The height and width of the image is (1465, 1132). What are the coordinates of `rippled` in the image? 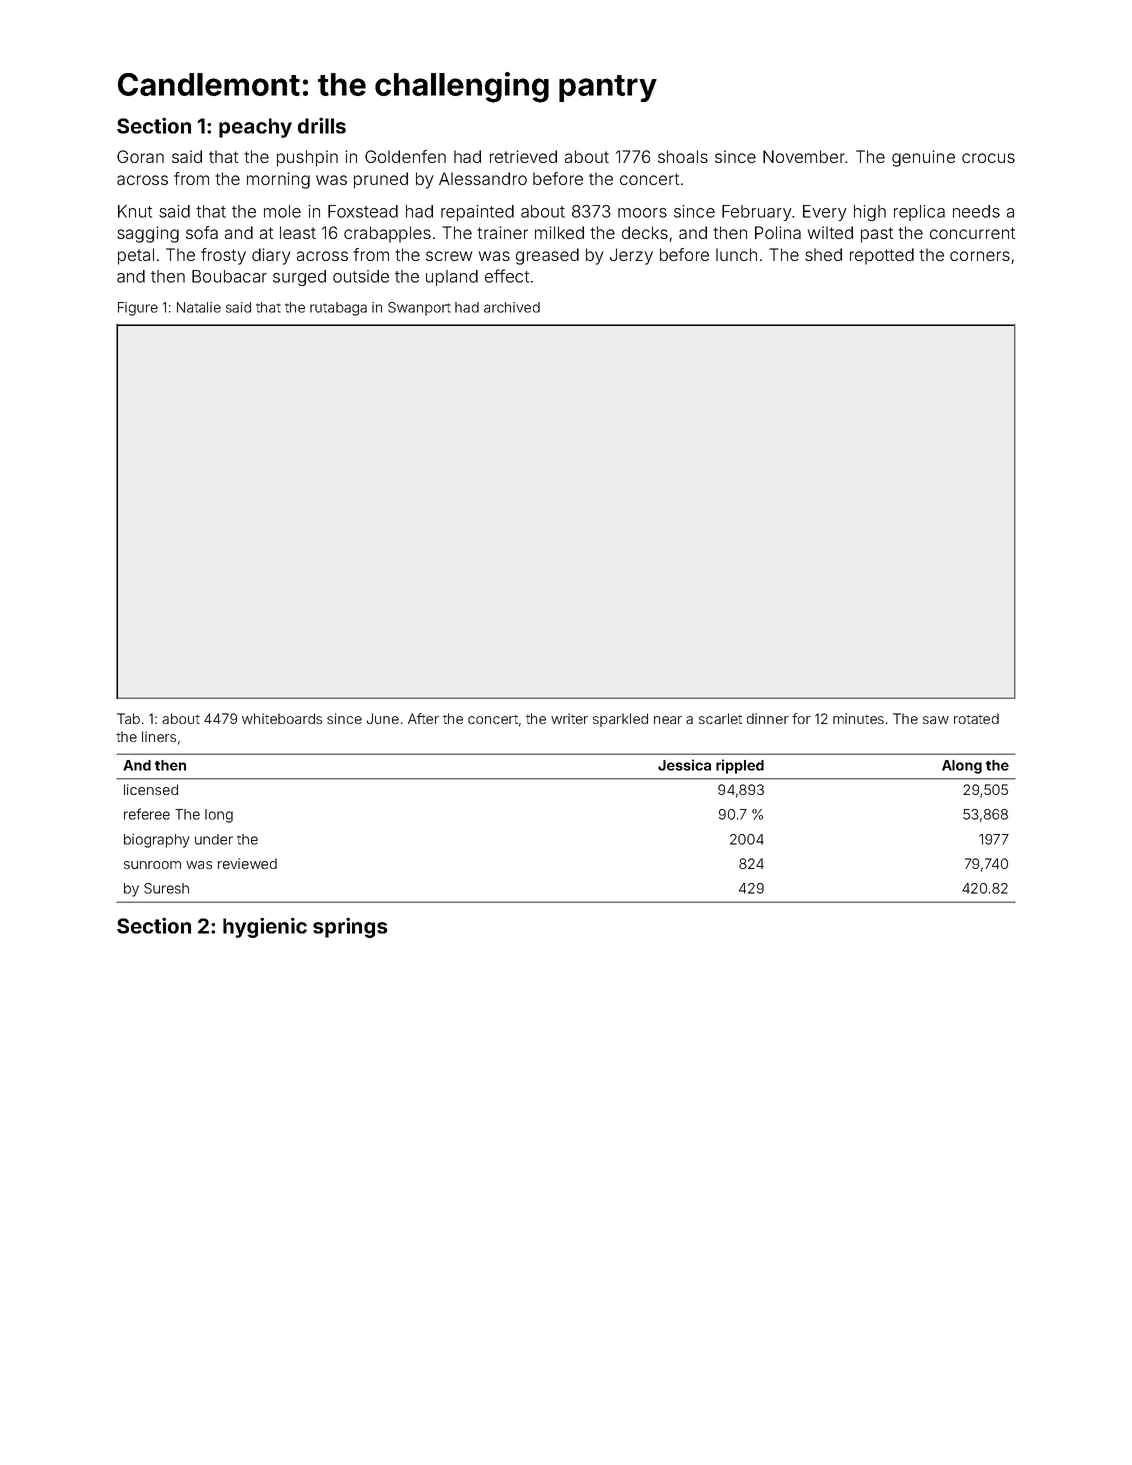 It's located at (740, 766).
